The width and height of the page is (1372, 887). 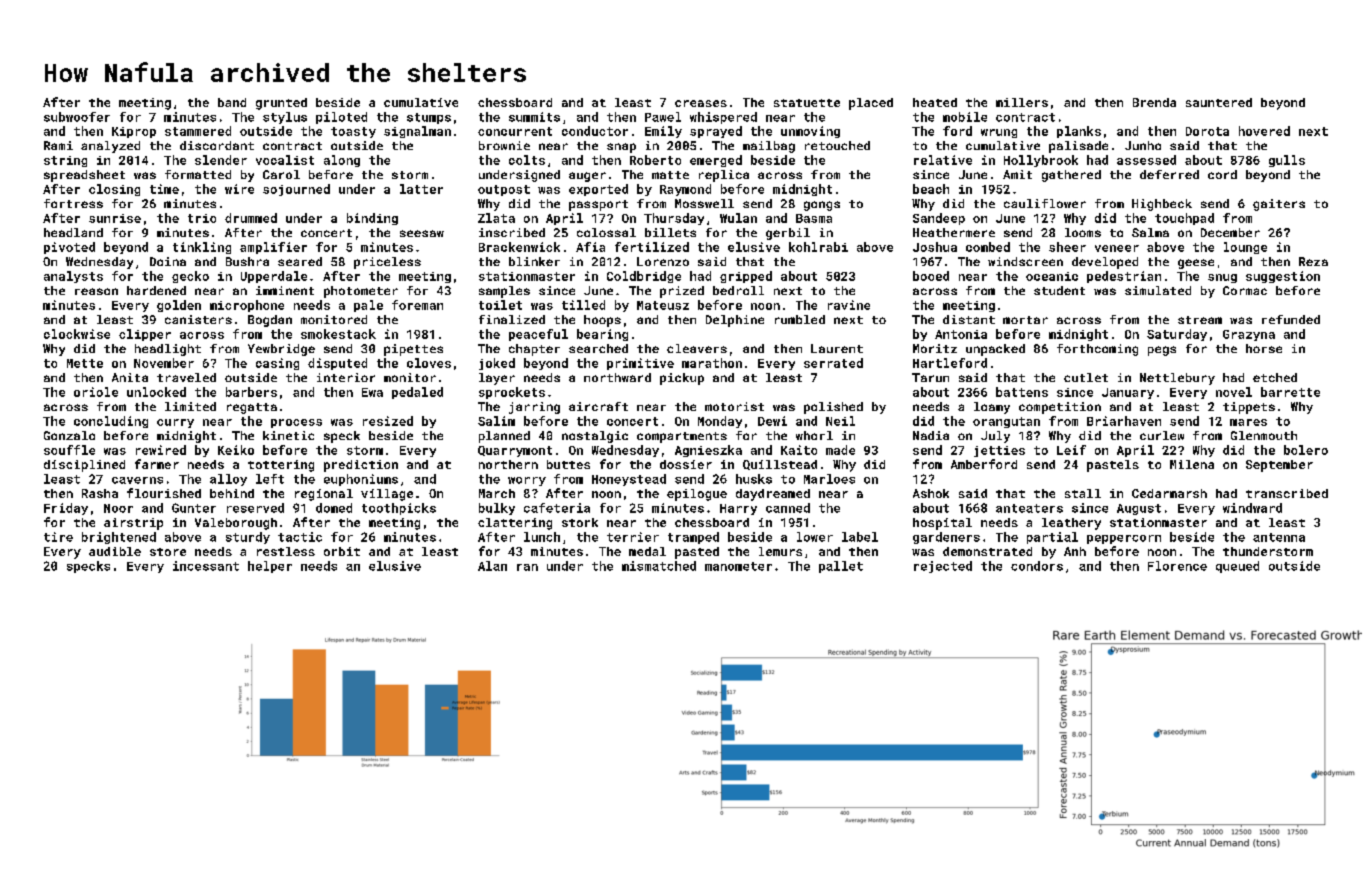 What do you see at coordinates (621, 148) in the page?
I see `snap` at bounding box center [621, 148].
